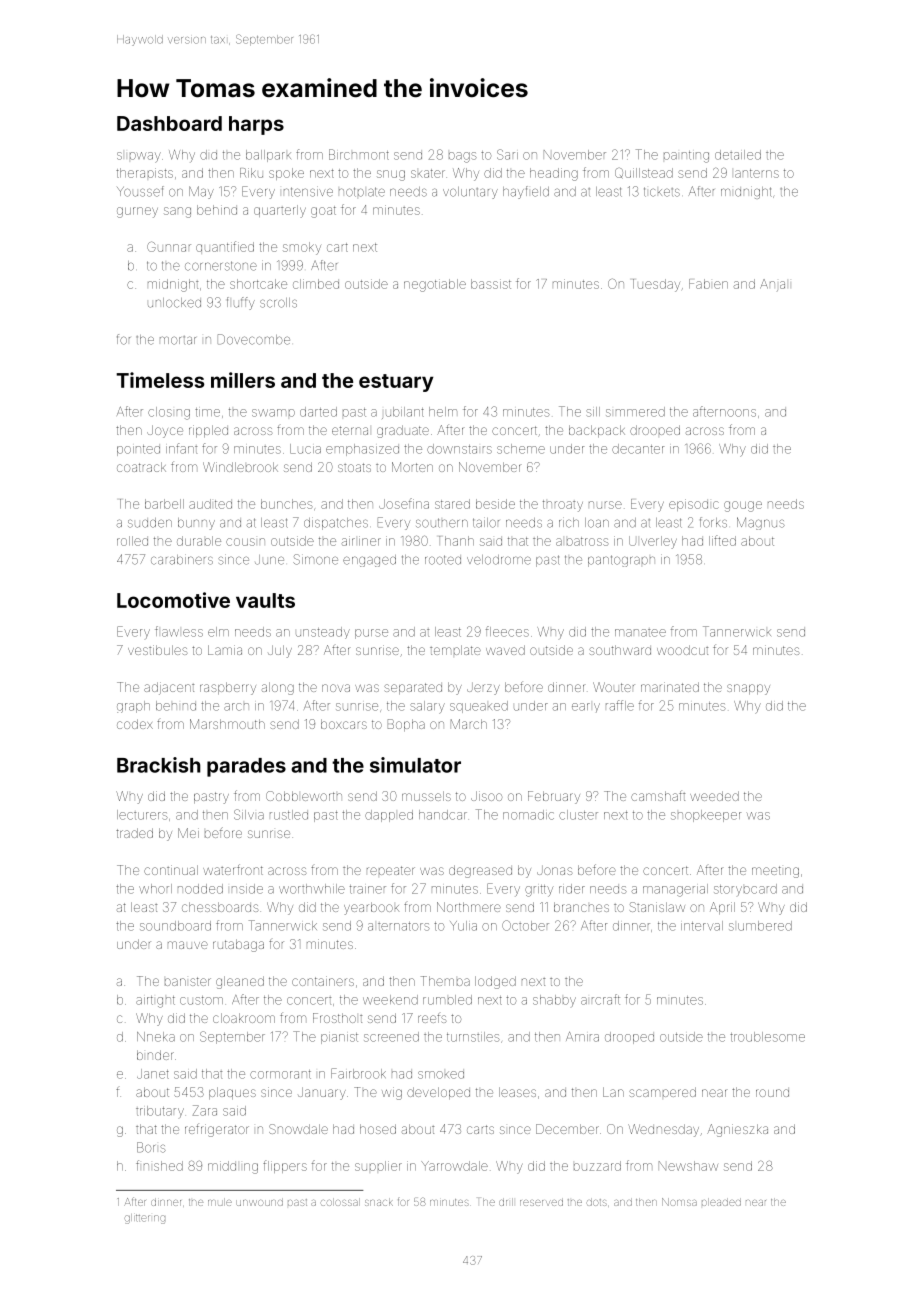 The image size is (924, 1308). I want to click on troublesome, so click(767, 1037).
